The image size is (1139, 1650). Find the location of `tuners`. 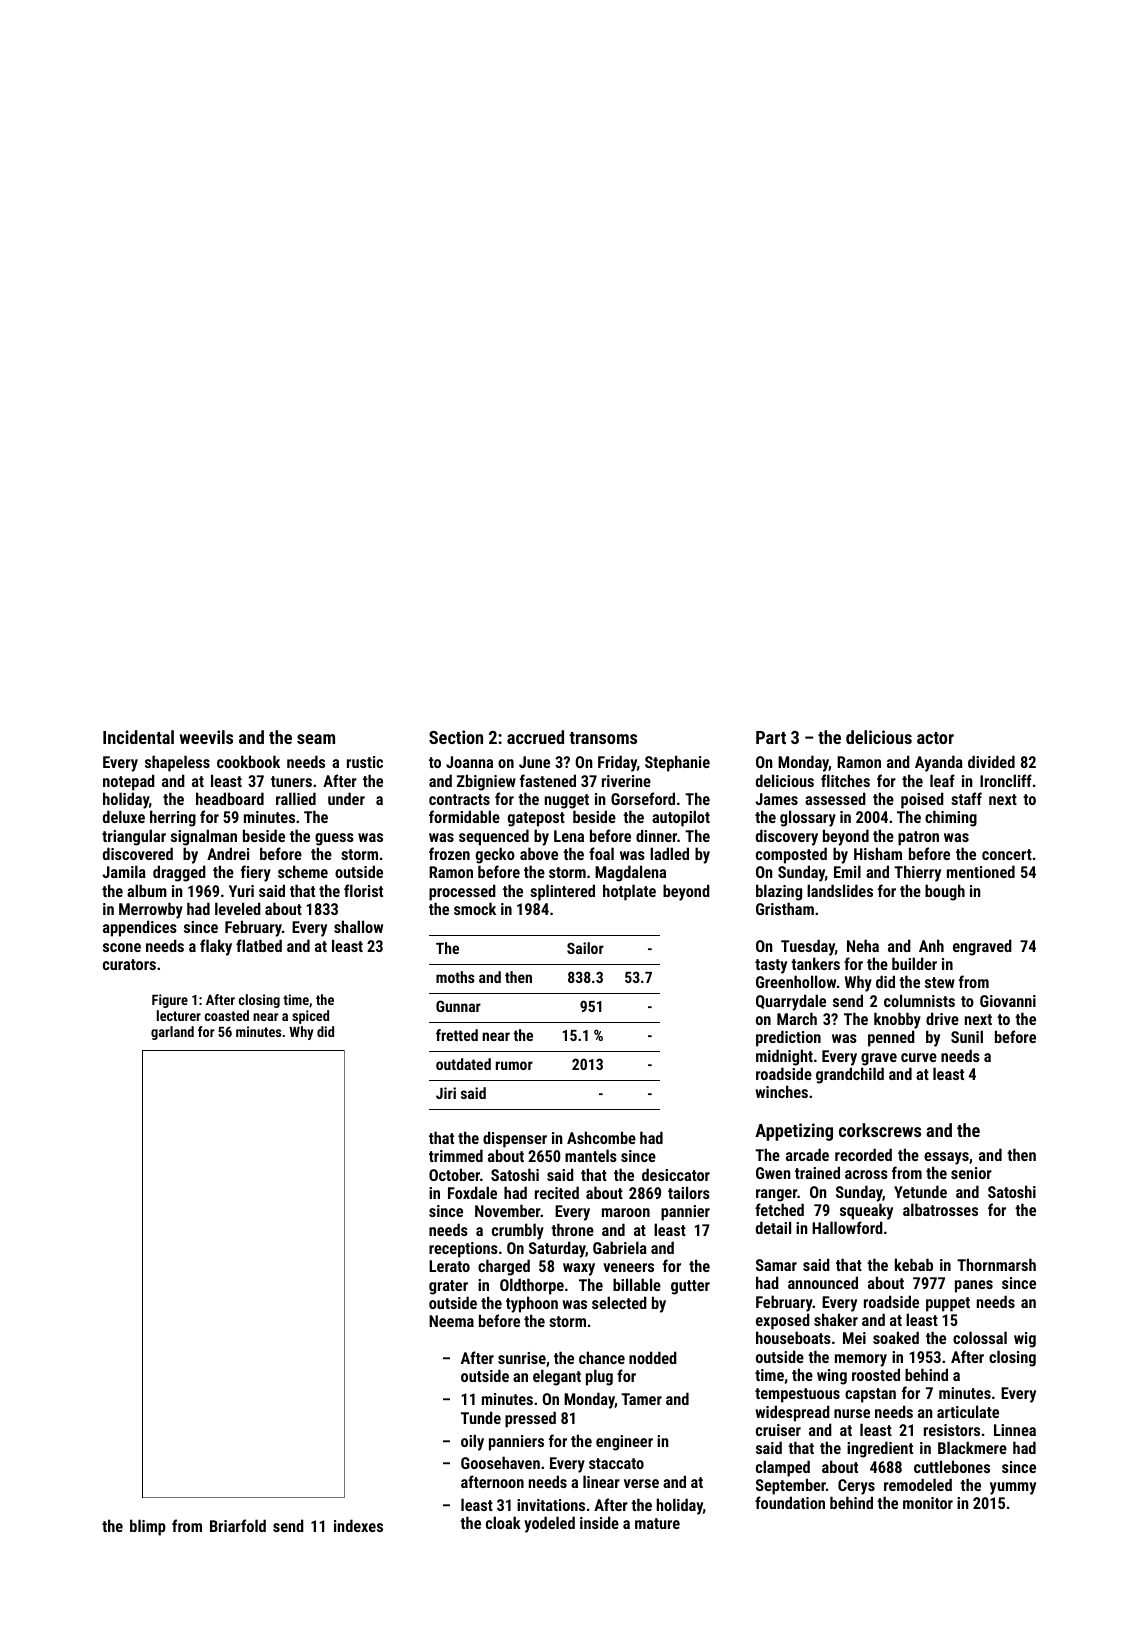

tuners is located at coordinates (291, 781).
